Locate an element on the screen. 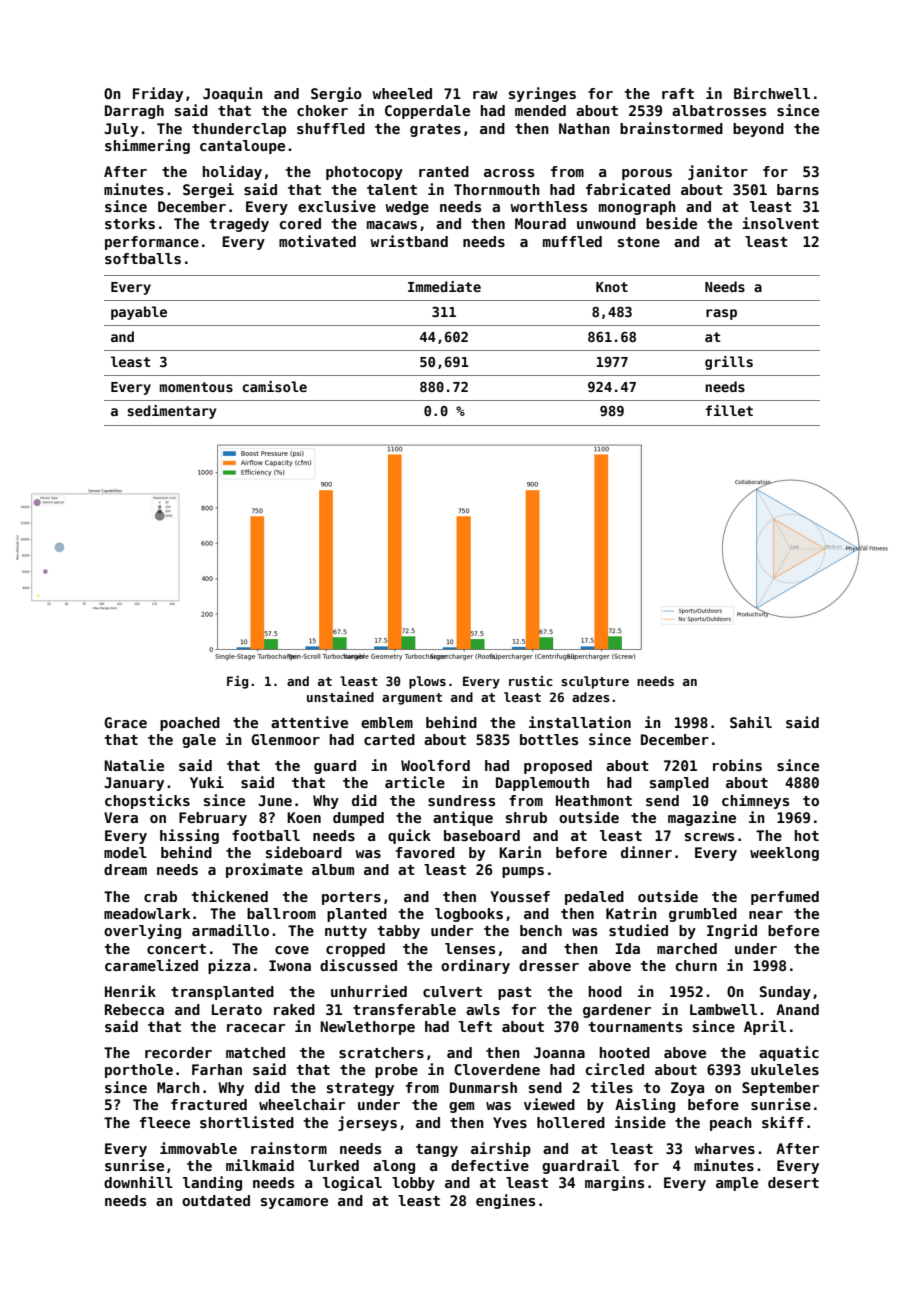 Image resolution: width=924 pixels, height=1308 pixels. dream is located at coordinates (125, 869).
